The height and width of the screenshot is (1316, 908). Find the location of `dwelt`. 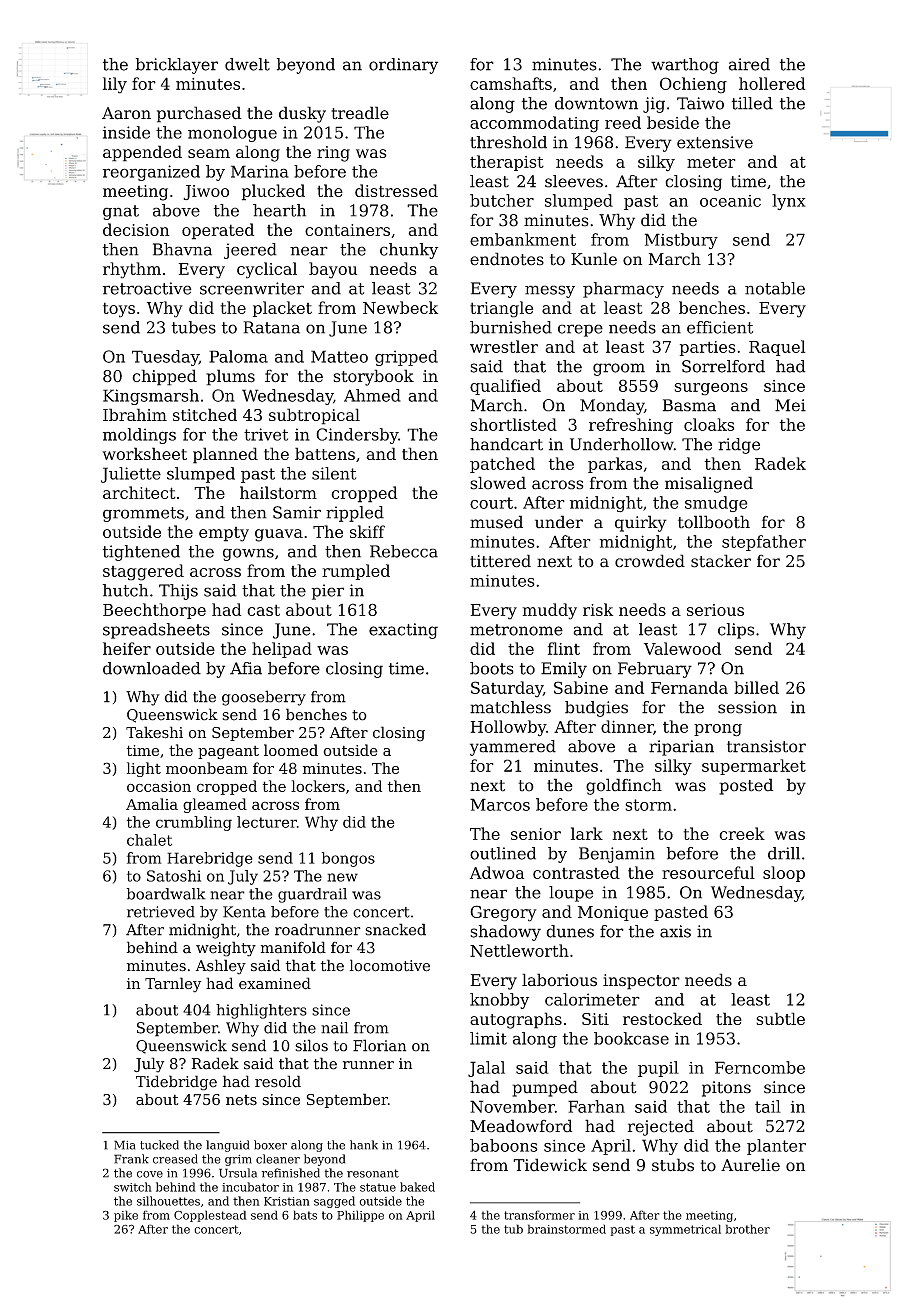

dwelt is located at coordinates (247, 64).
